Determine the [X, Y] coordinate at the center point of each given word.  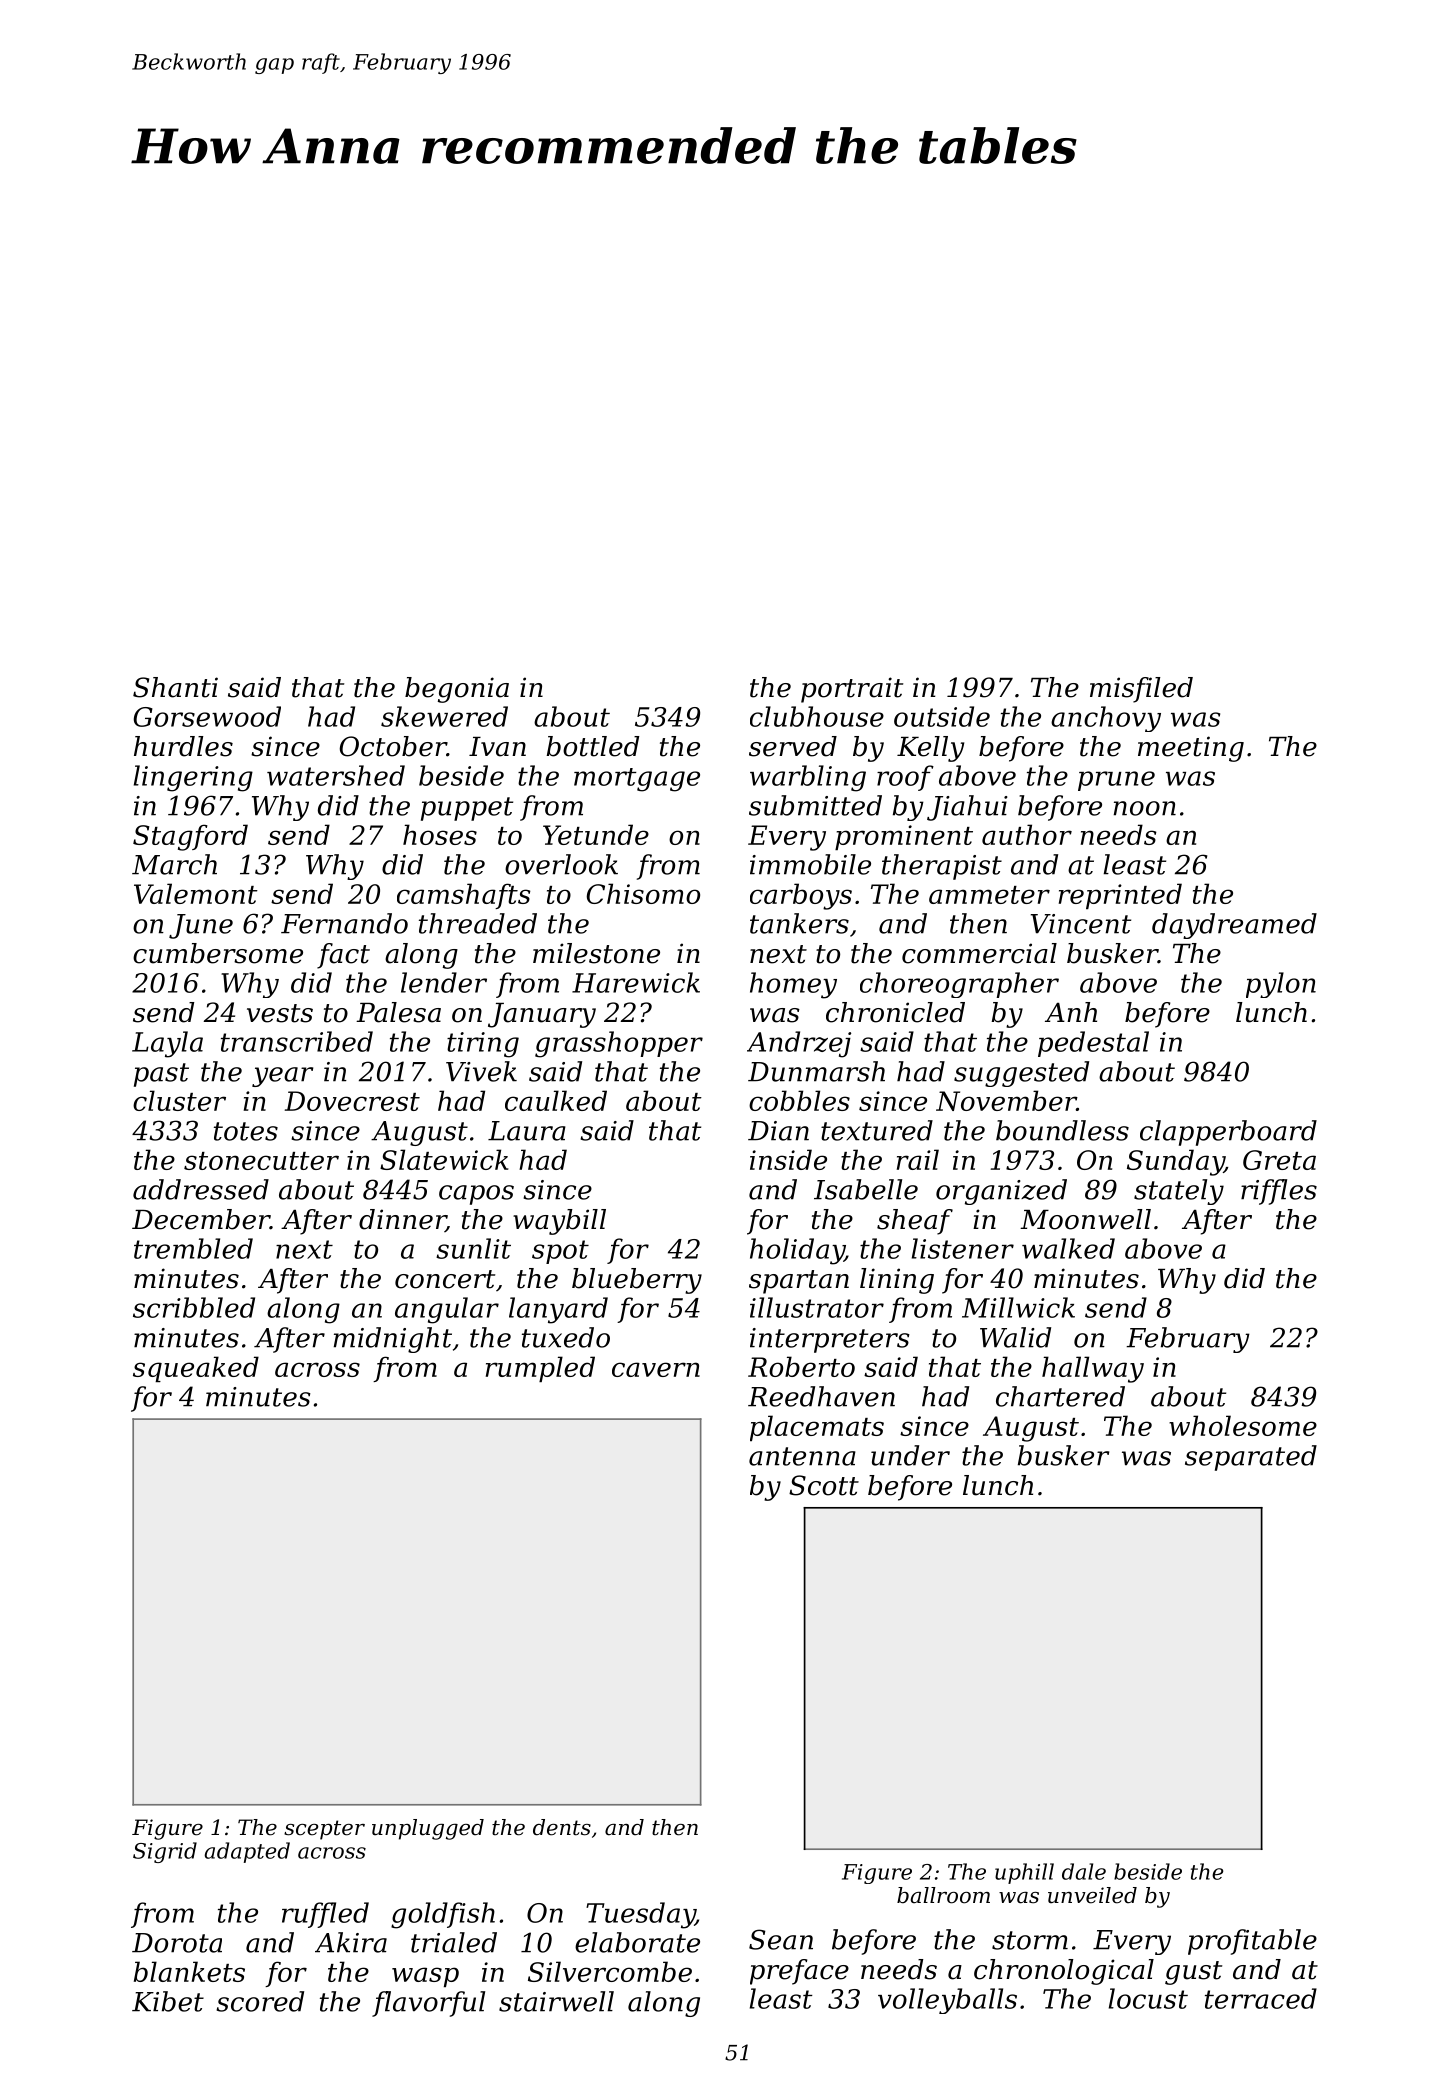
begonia [457, 690]
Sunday [1175, 1162]
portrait [852, 690]
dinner [402, 1220]
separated [1251, 1458]
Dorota [177, 1943]
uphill [1024, 1873]
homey [793, 985]
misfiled [1141, 690]
